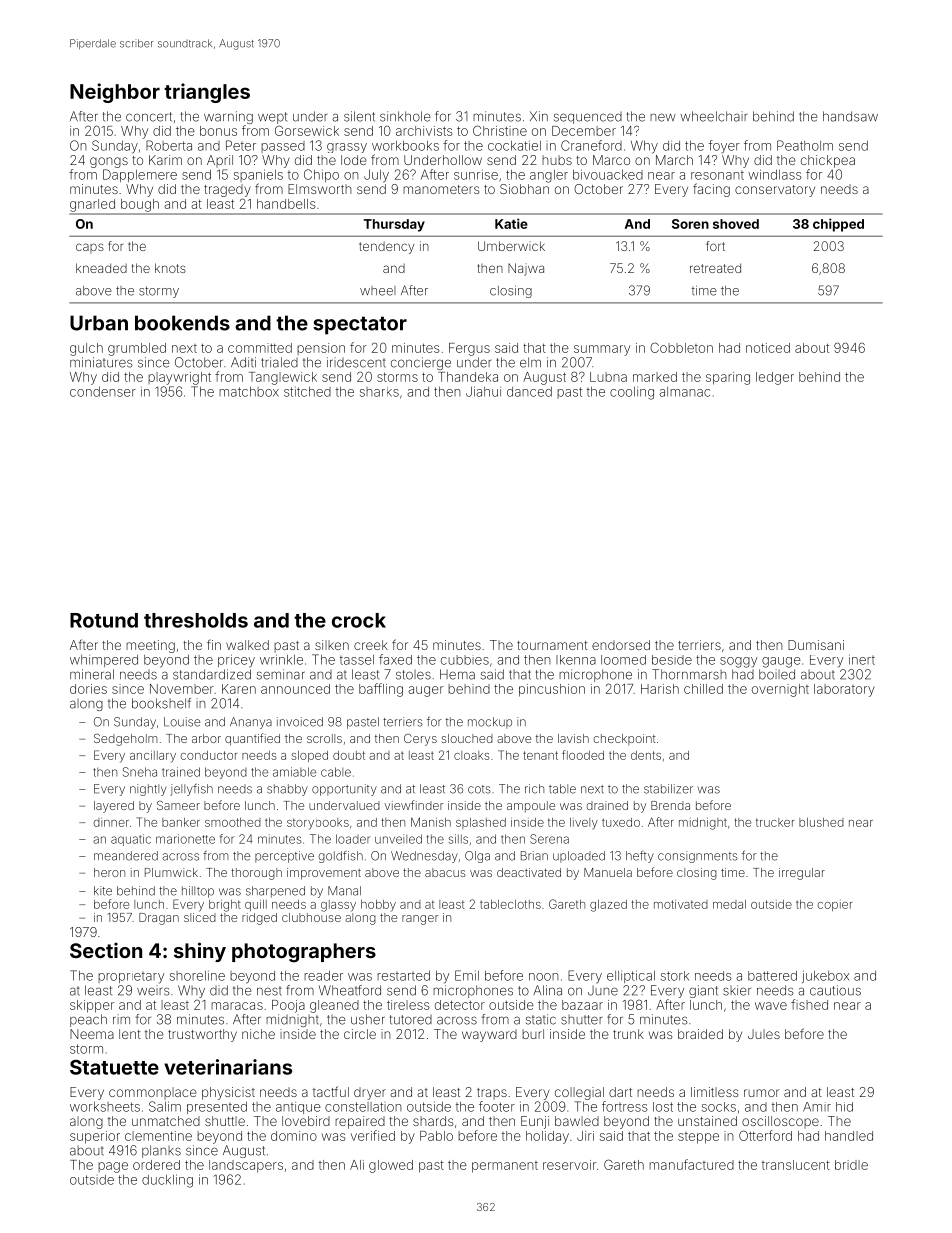  What do you see at coordinates (681, 347) in the document?
I see `Cobbleton` at bounding box center [681, 347].
